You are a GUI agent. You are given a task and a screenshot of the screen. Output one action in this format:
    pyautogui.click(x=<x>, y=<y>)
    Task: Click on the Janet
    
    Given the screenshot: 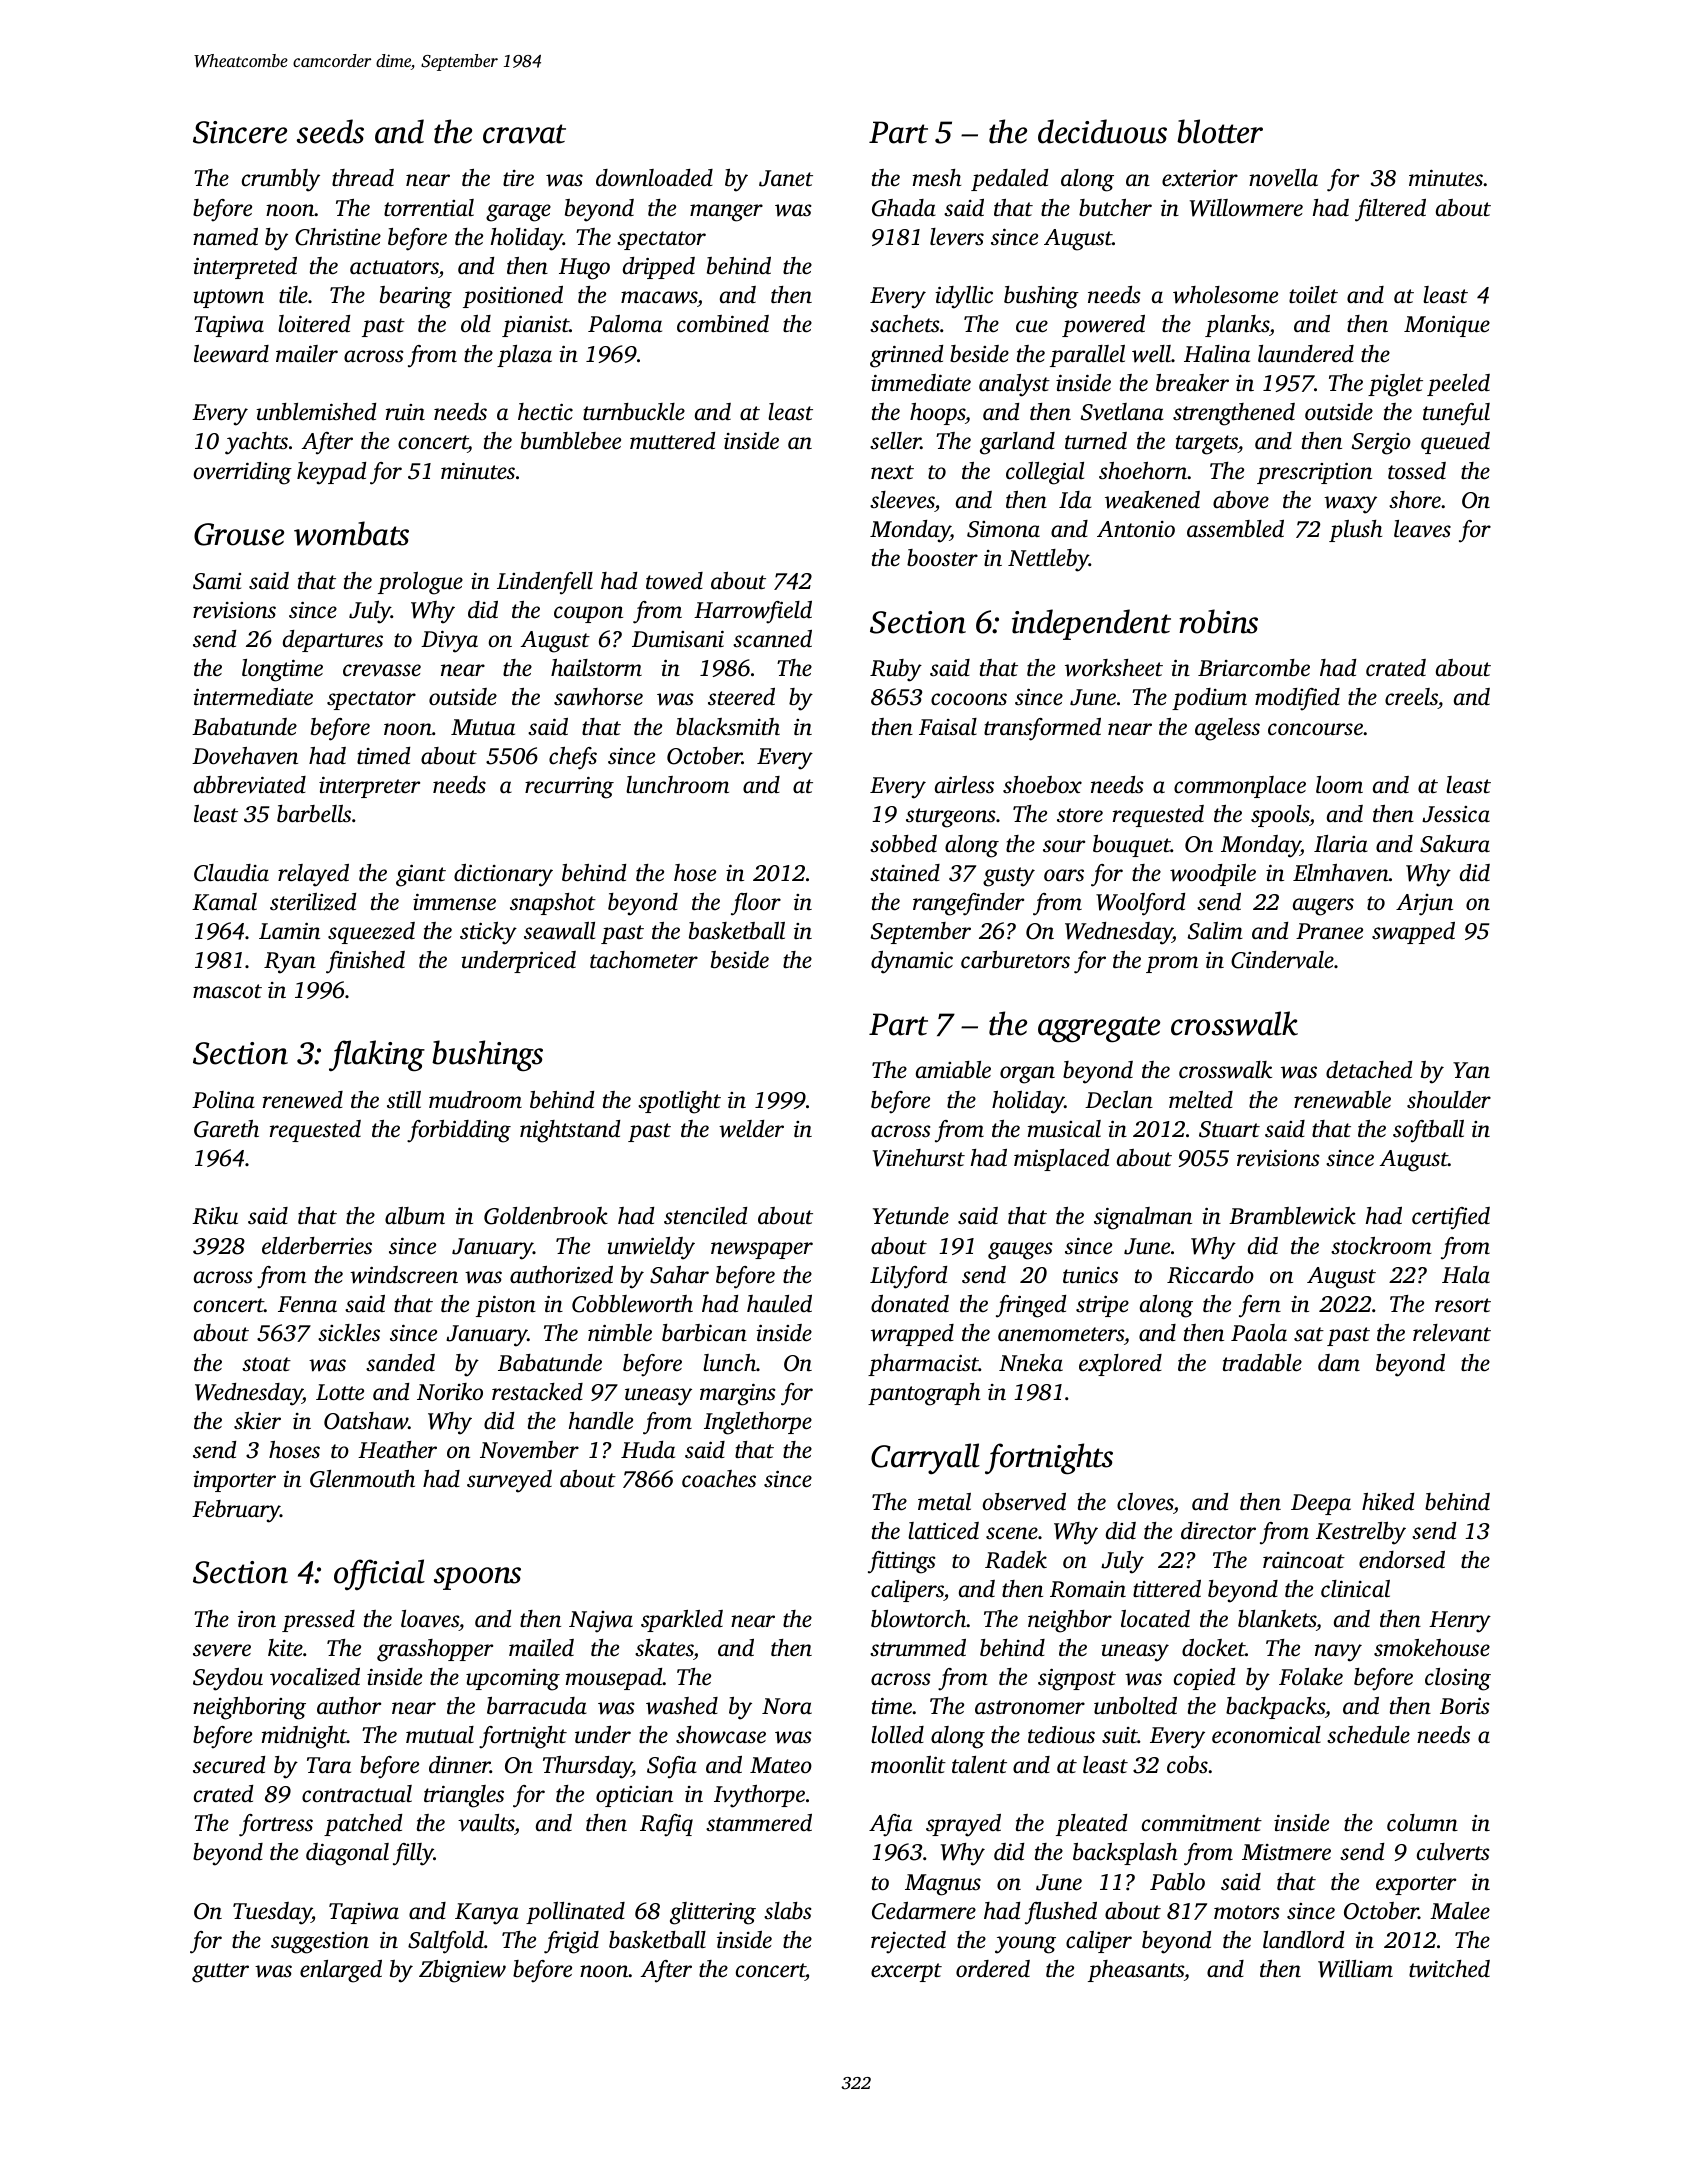 What is the action you would take?
    pyautogui.click(x=786, y=178)
